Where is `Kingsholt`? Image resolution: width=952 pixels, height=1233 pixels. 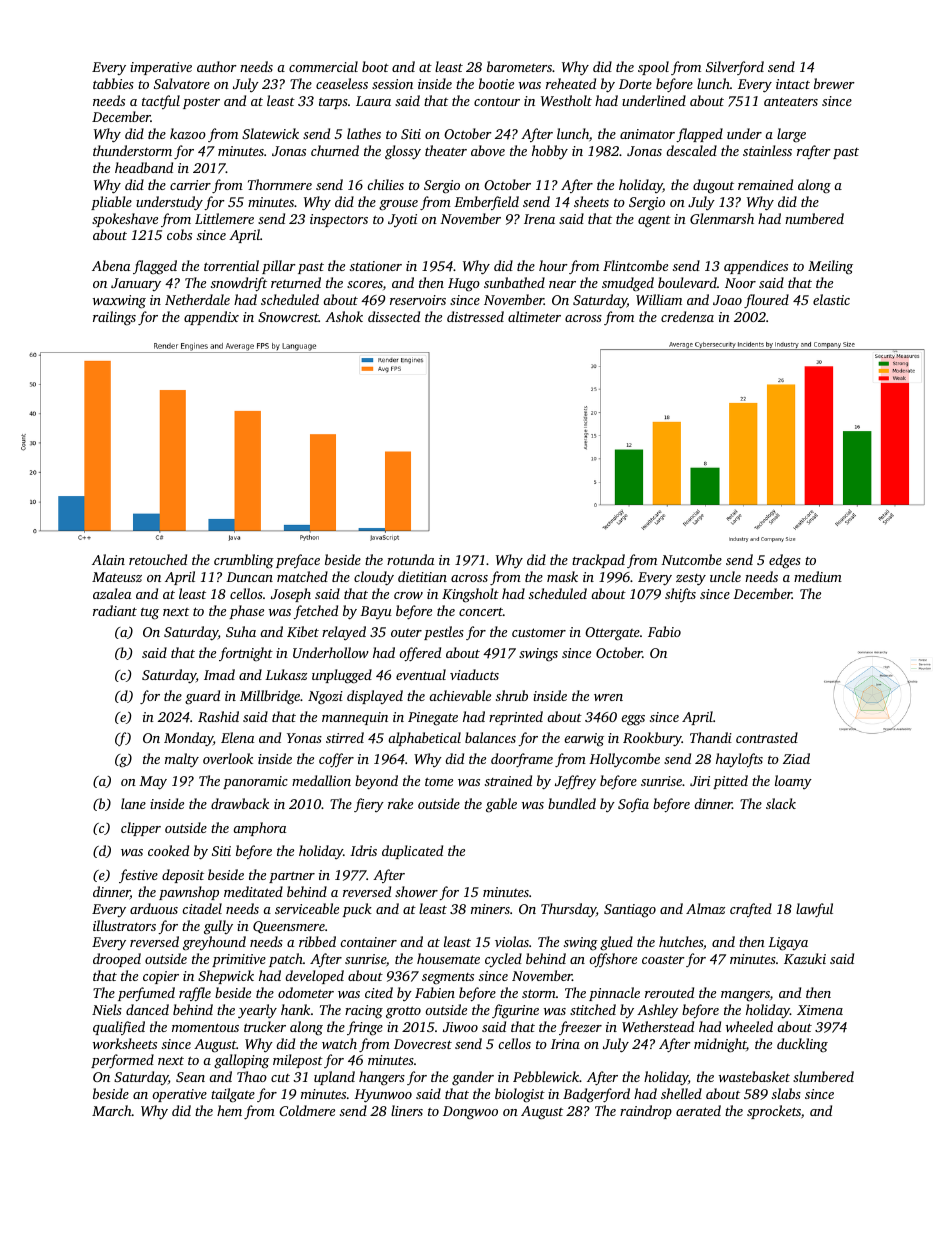
Kingsholt is located at coordinates (470, 595).
